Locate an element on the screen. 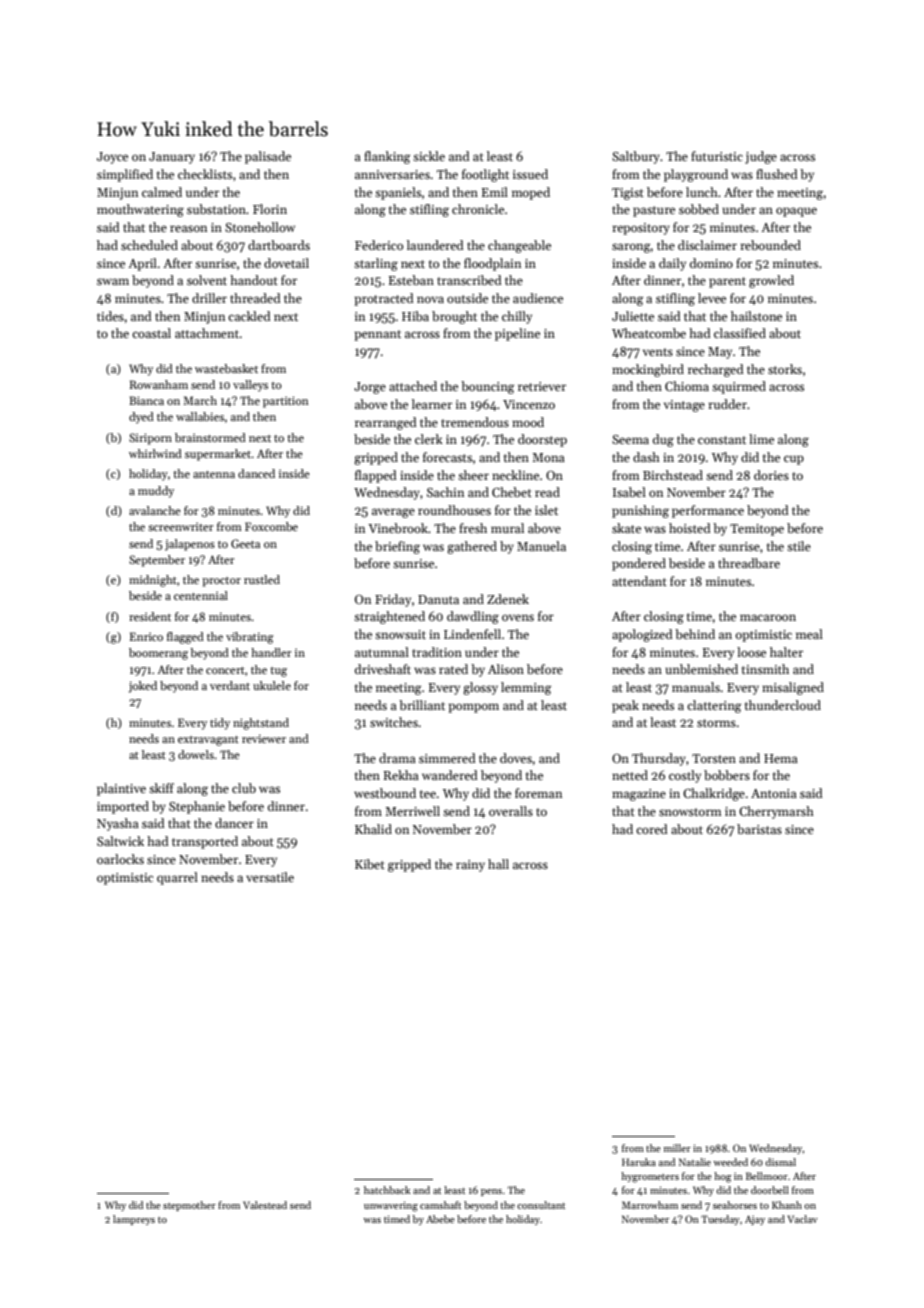  meal is located at coordinates (809, 634).
